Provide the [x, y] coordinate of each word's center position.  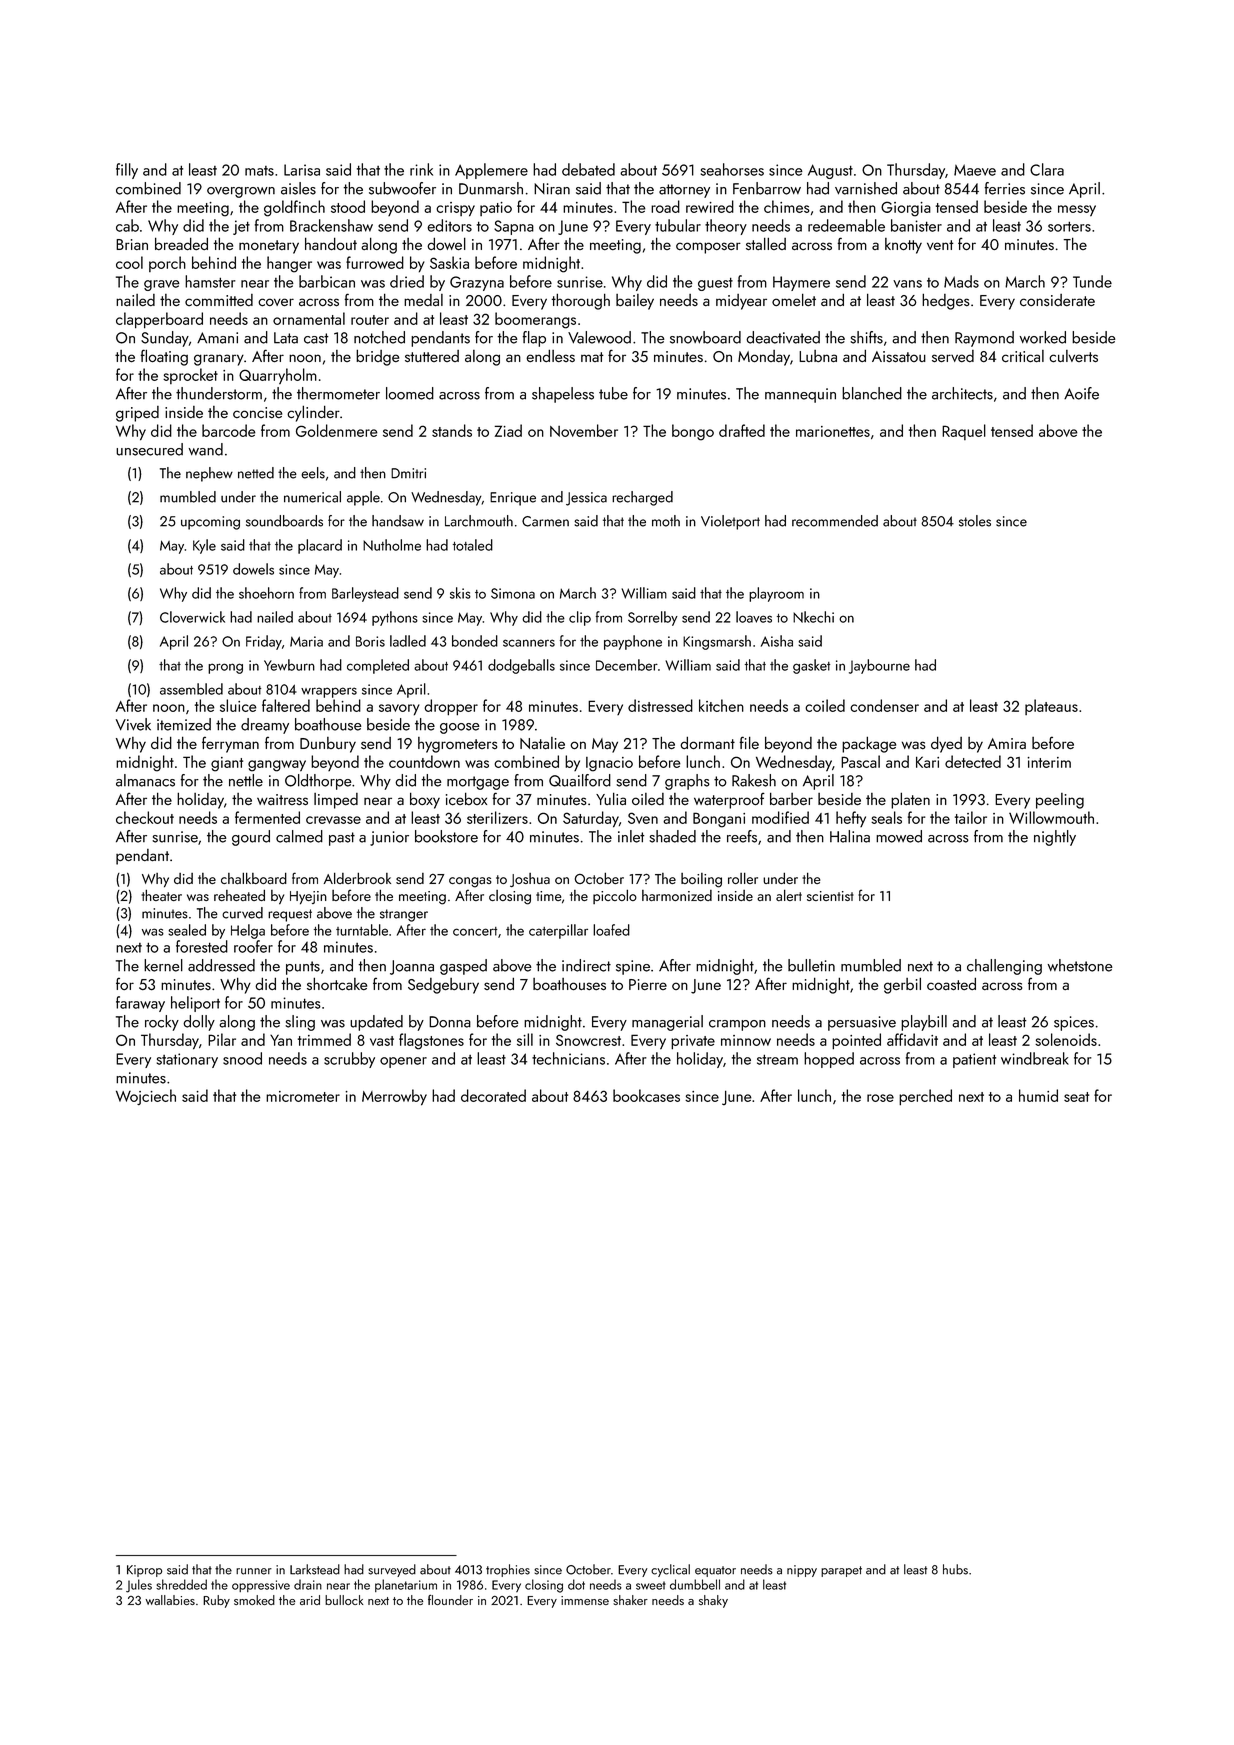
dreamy [265, 726]
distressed [660, 705]
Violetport [730, 522]
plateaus [1051, 707]
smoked [254, 1600]
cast [316, 338]
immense [585, 1600]
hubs [955, 1569]
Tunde [1092, 281]
